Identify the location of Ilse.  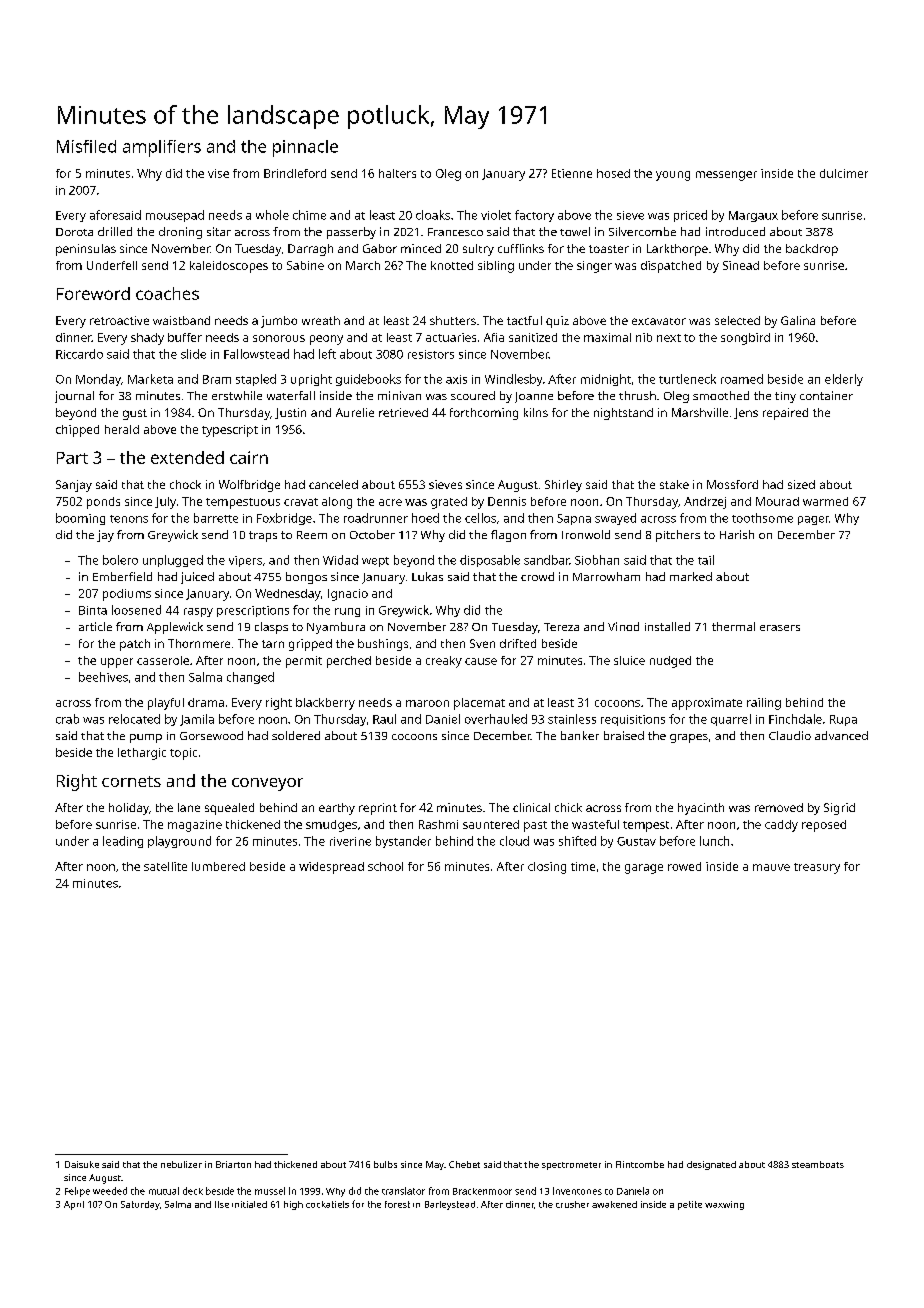
(222, 1204).
